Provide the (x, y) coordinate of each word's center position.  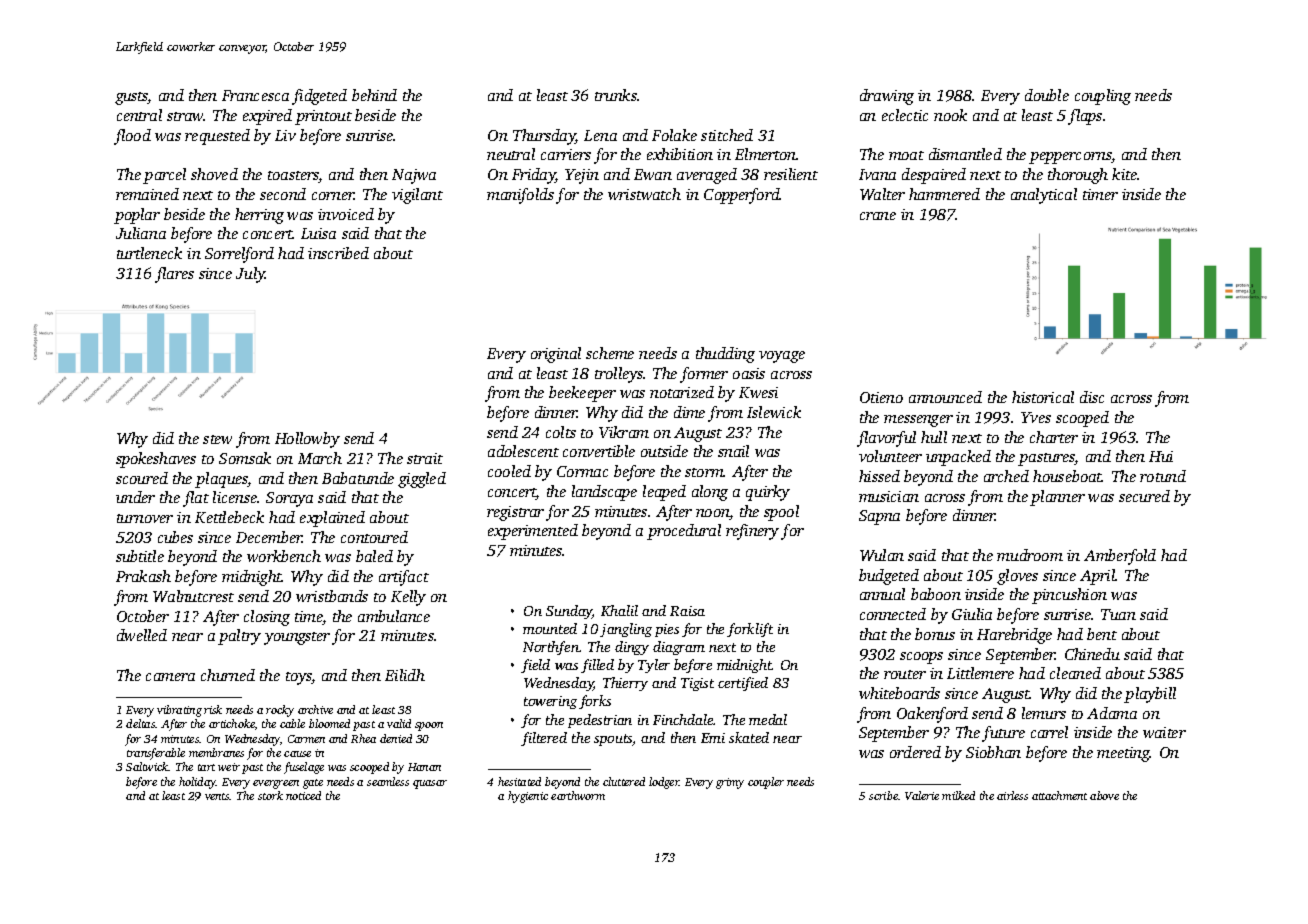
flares (174, 275)
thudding (725, 355)
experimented (533, 532)
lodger (664, 783)
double (1047, 95)
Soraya (289, 499)
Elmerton (766, 154)
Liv (285, 135)
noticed (303, 795)
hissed (879, 476)
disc (1092, 397)
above (1104, 795)
